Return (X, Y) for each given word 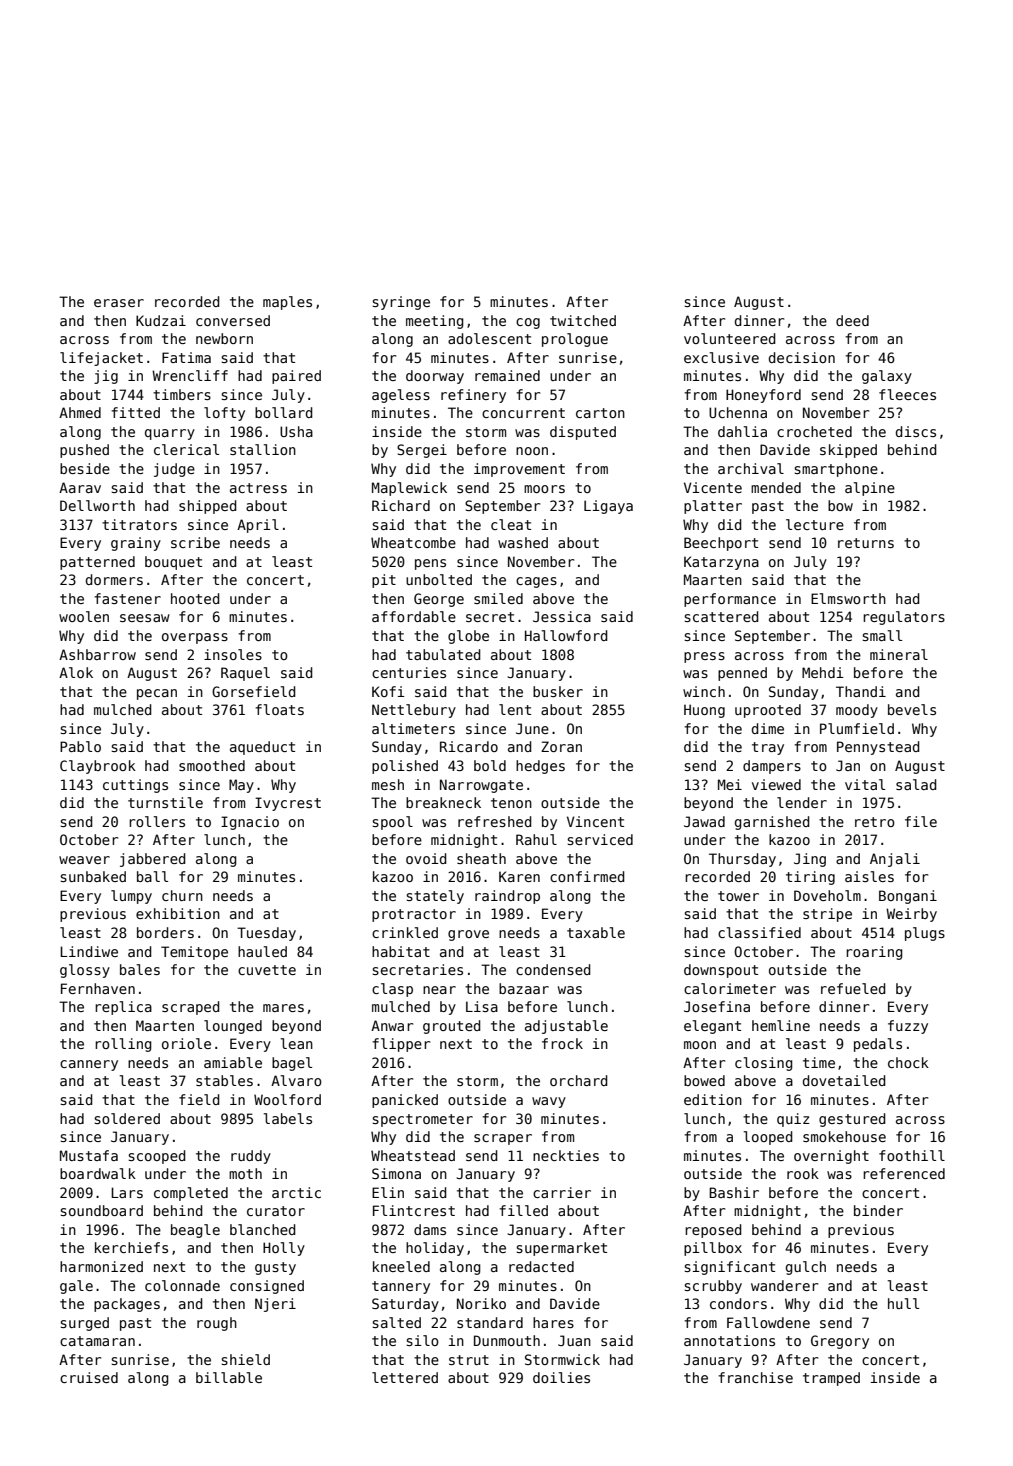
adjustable (566, 1027)
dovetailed (844, 1080)
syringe (401, 303)
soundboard (101, 1210)
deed (852, 320)
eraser (119, 303)
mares (283, 1008)
